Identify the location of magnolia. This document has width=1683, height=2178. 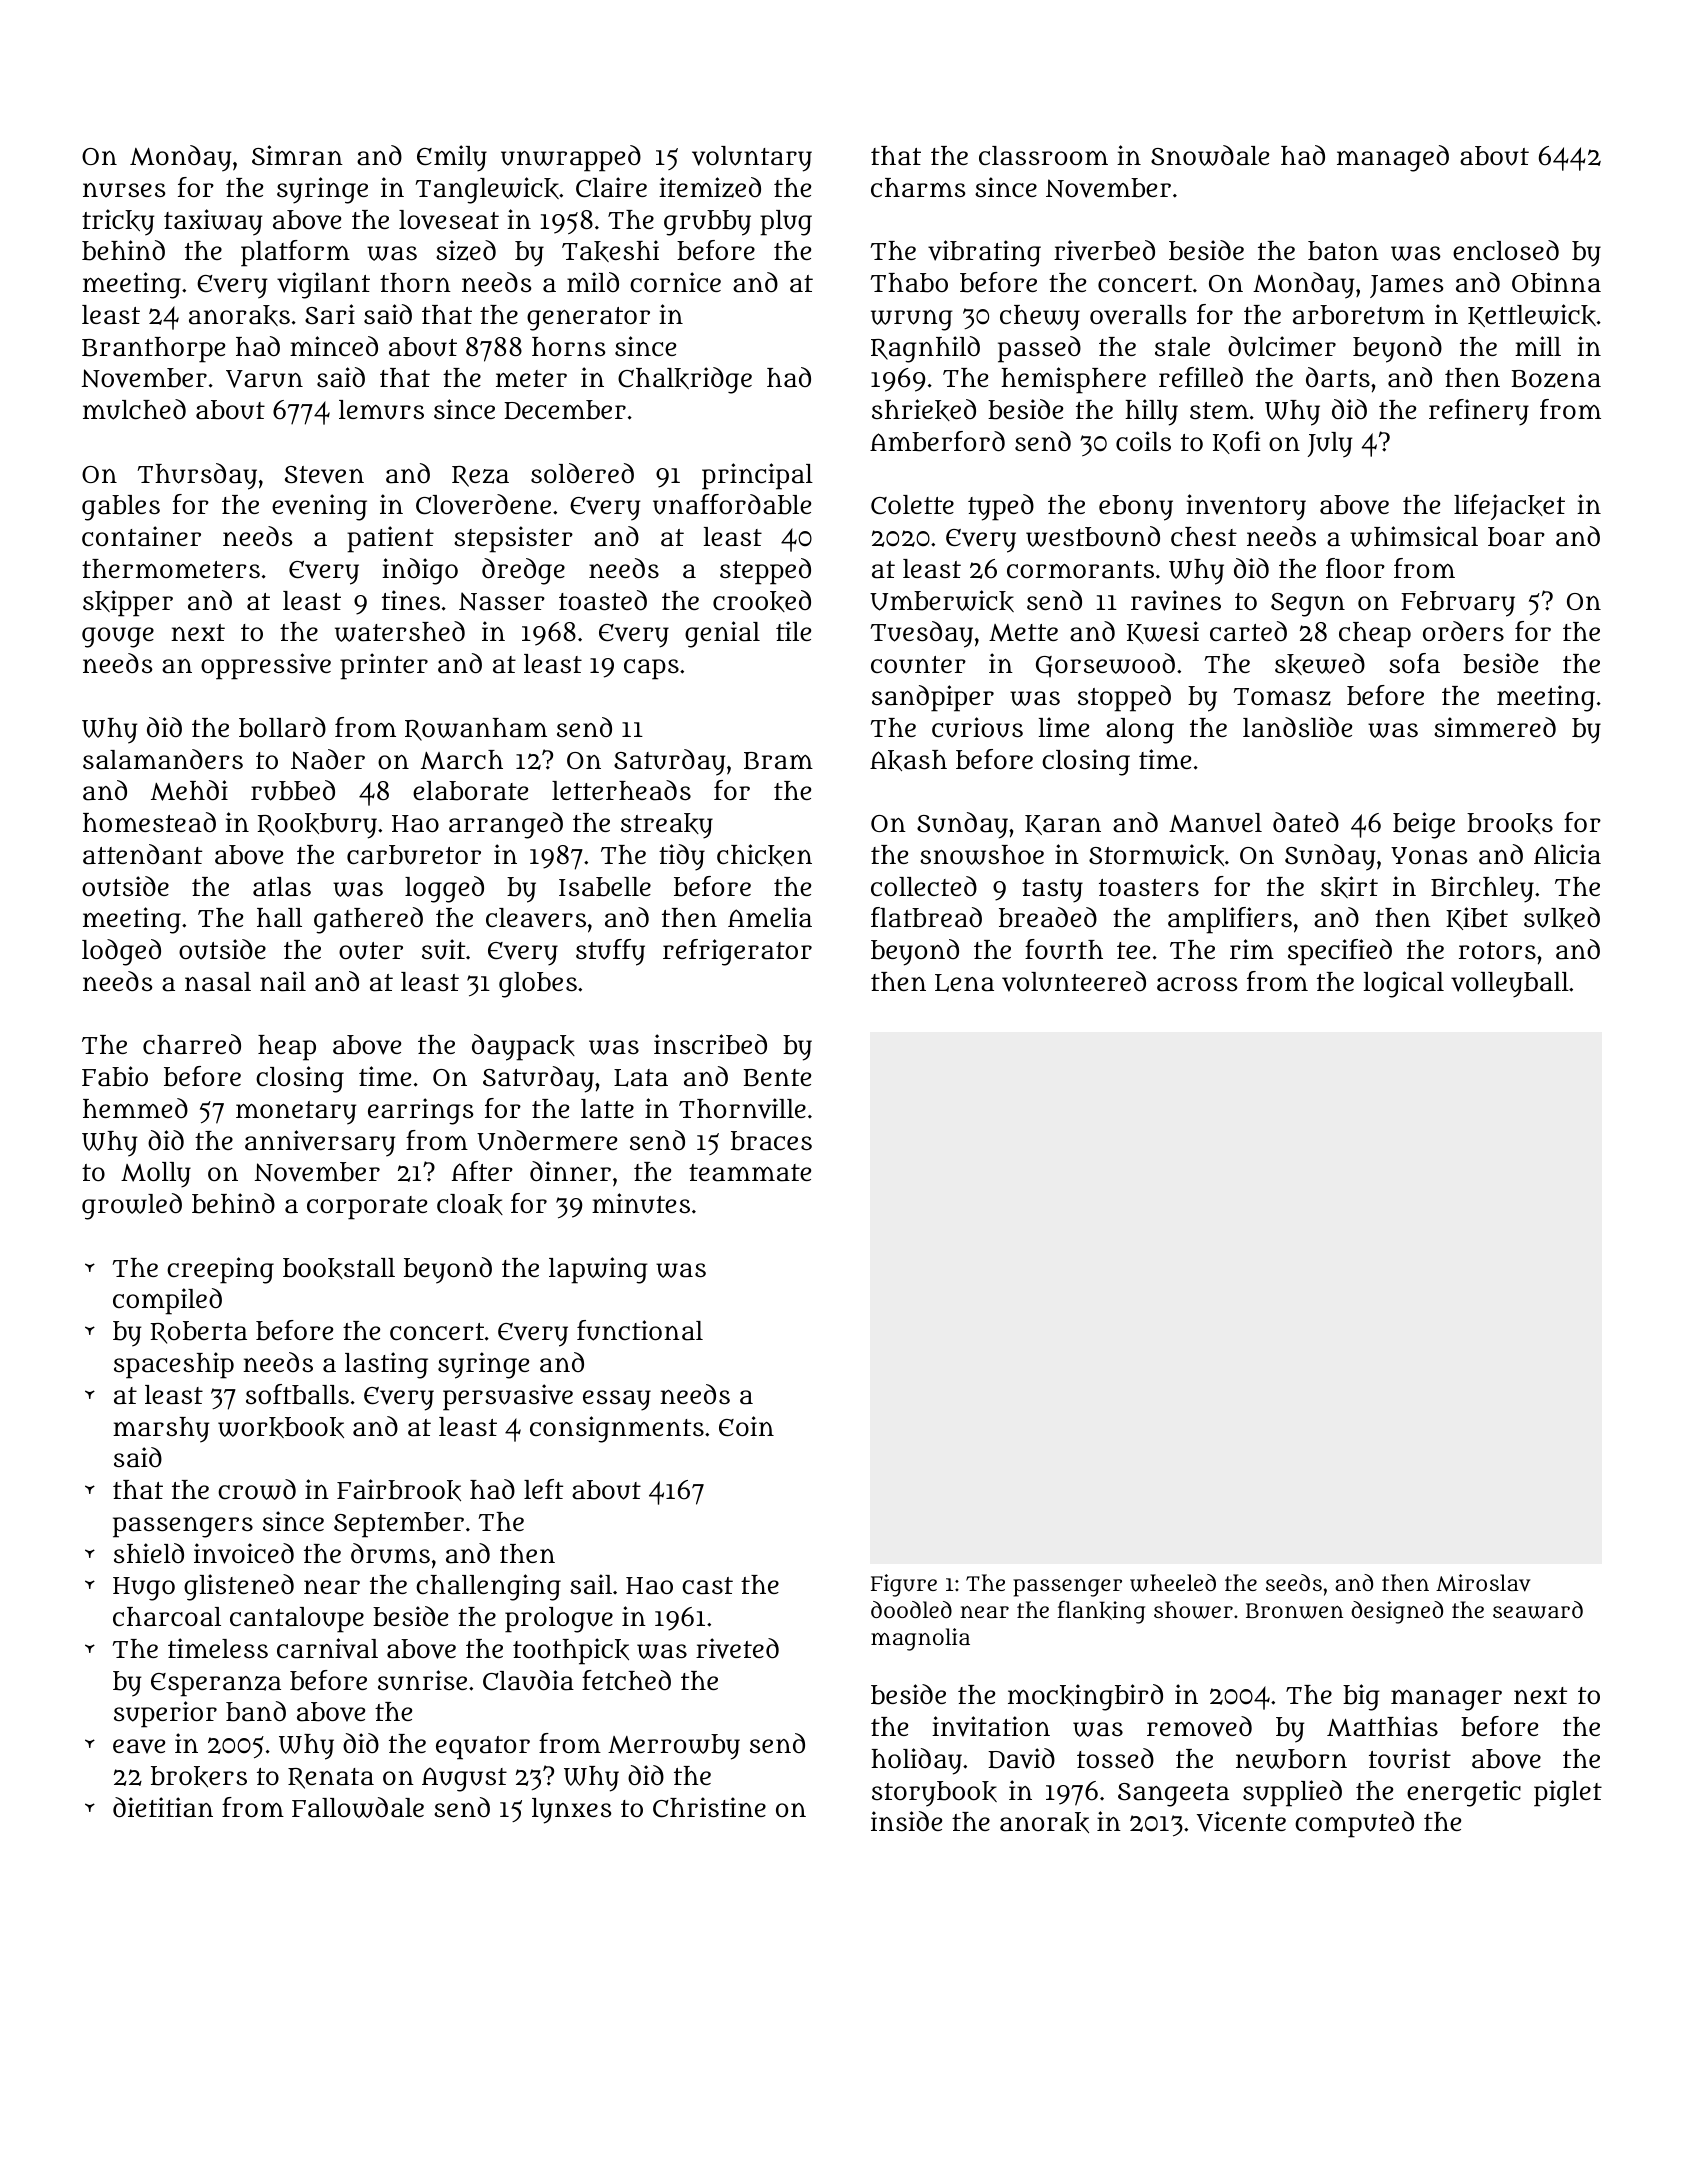
(920, 1639).
